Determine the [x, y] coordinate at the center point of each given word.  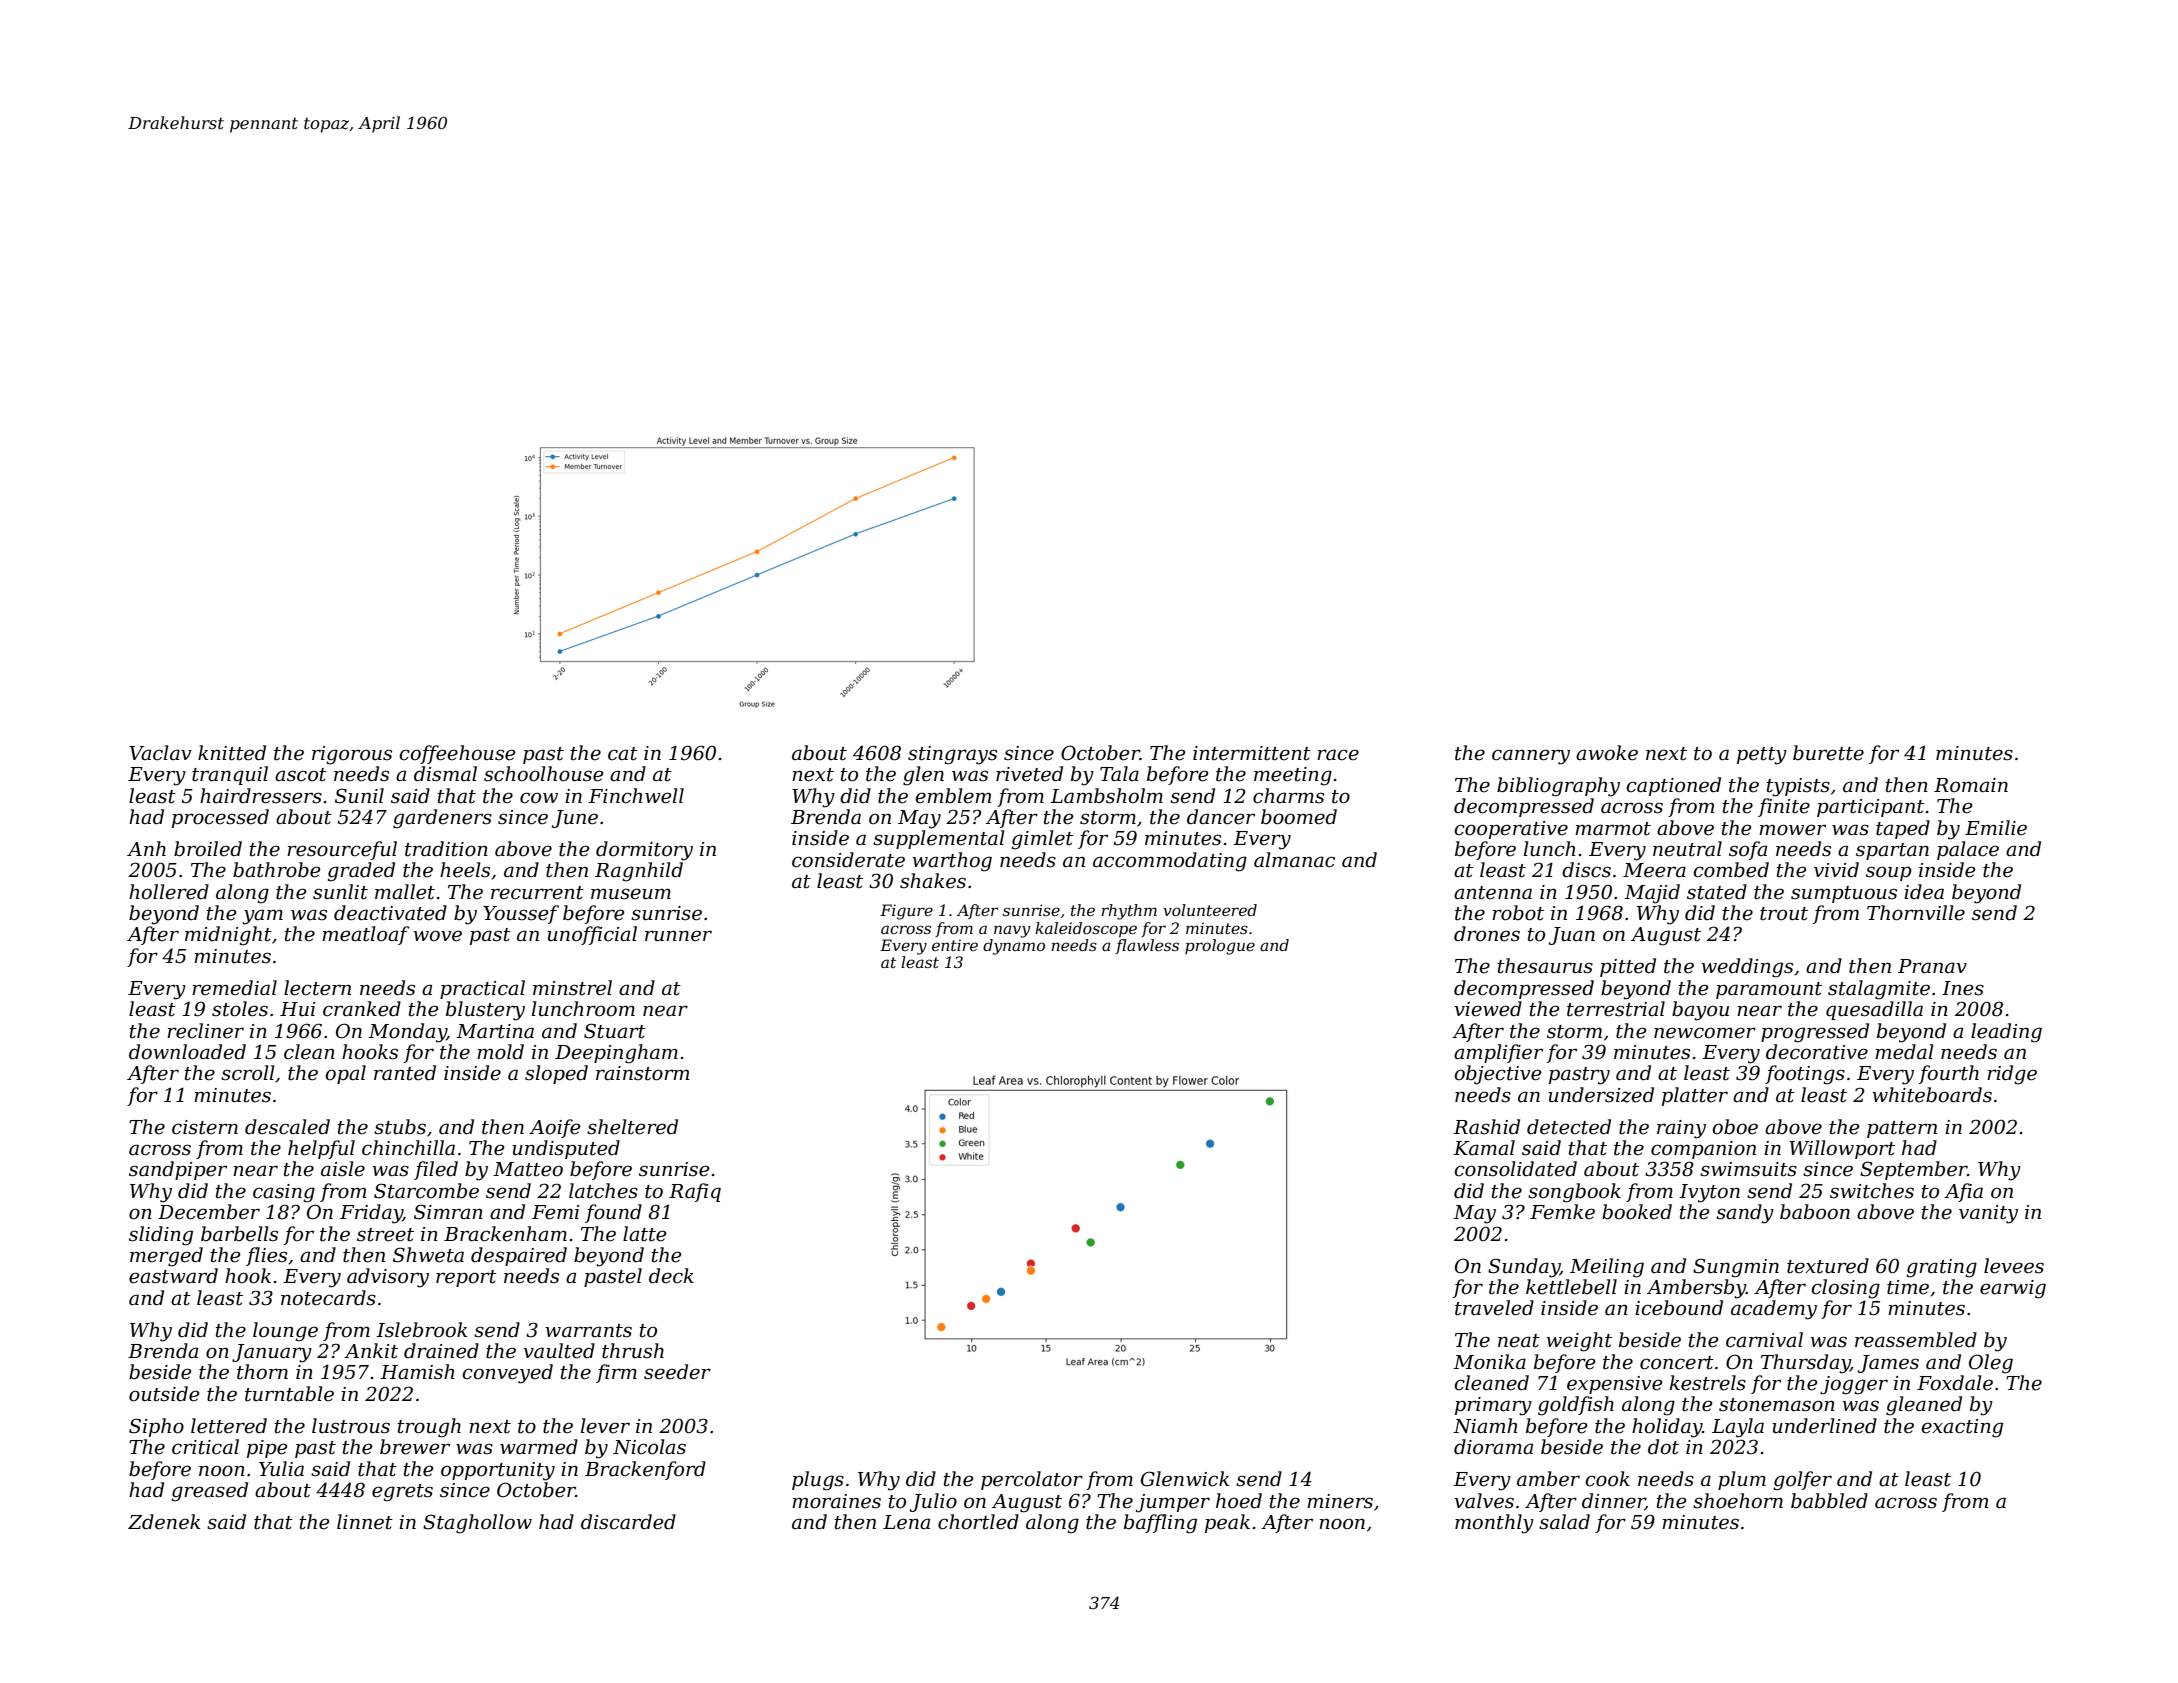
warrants [589, 1331]
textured [1828, 1266]
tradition [446, 849]
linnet [365, 1522]
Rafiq [695, 1192]
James [1888, 1364]
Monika [1489, 1362]
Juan [1572, 936]
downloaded [187, 1052]
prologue [1220, 947]
